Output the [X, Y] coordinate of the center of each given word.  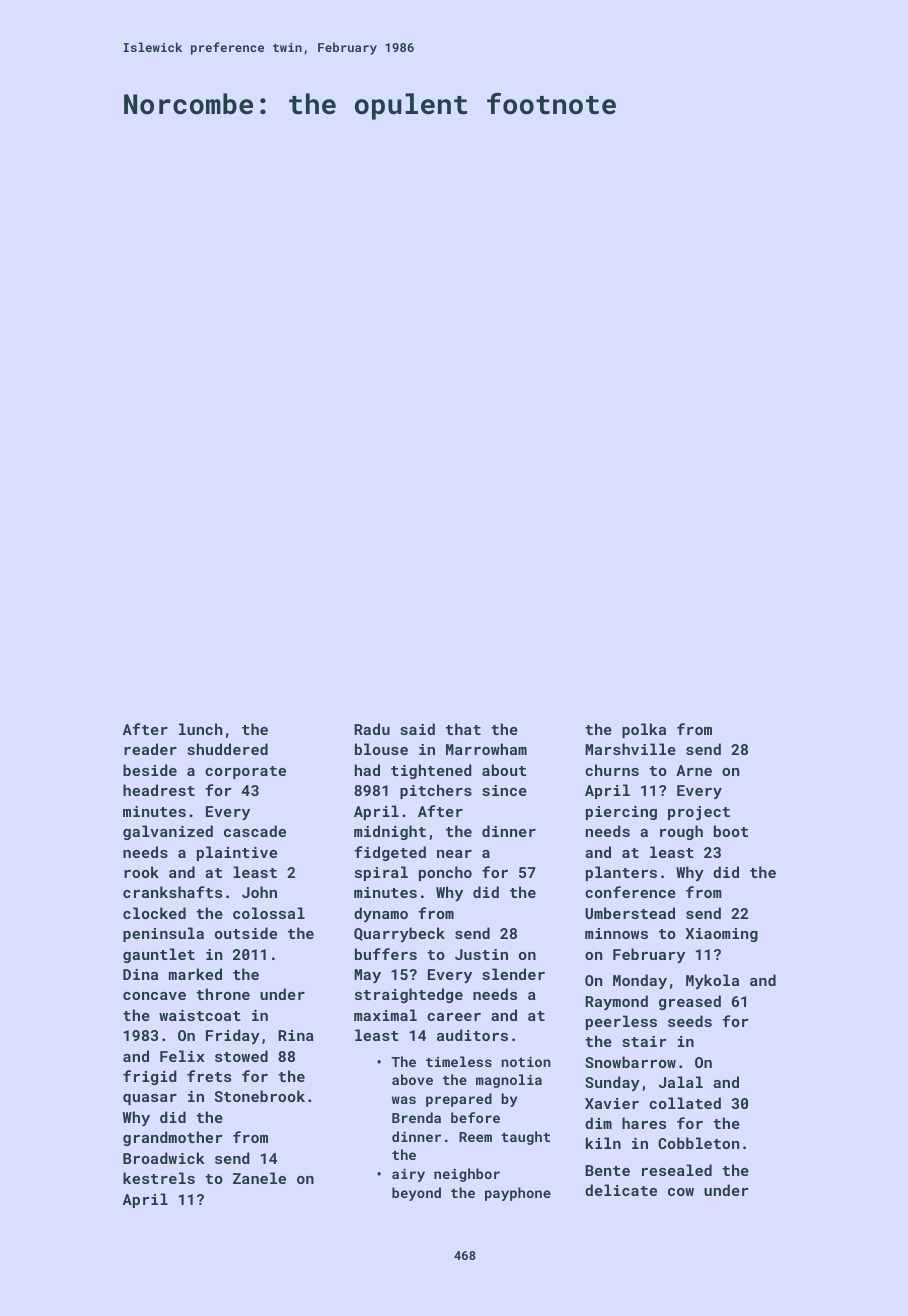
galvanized [168, 832]
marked [195, 974]
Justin [481, 954]
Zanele [259, 1178]
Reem [475, 1137]
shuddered [227, 749]
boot [731, 831]
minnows [616, 933]
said [417, 729]
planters [621, 873]
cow [681, 1192]
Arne [694, 770]
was [404, 1100]
